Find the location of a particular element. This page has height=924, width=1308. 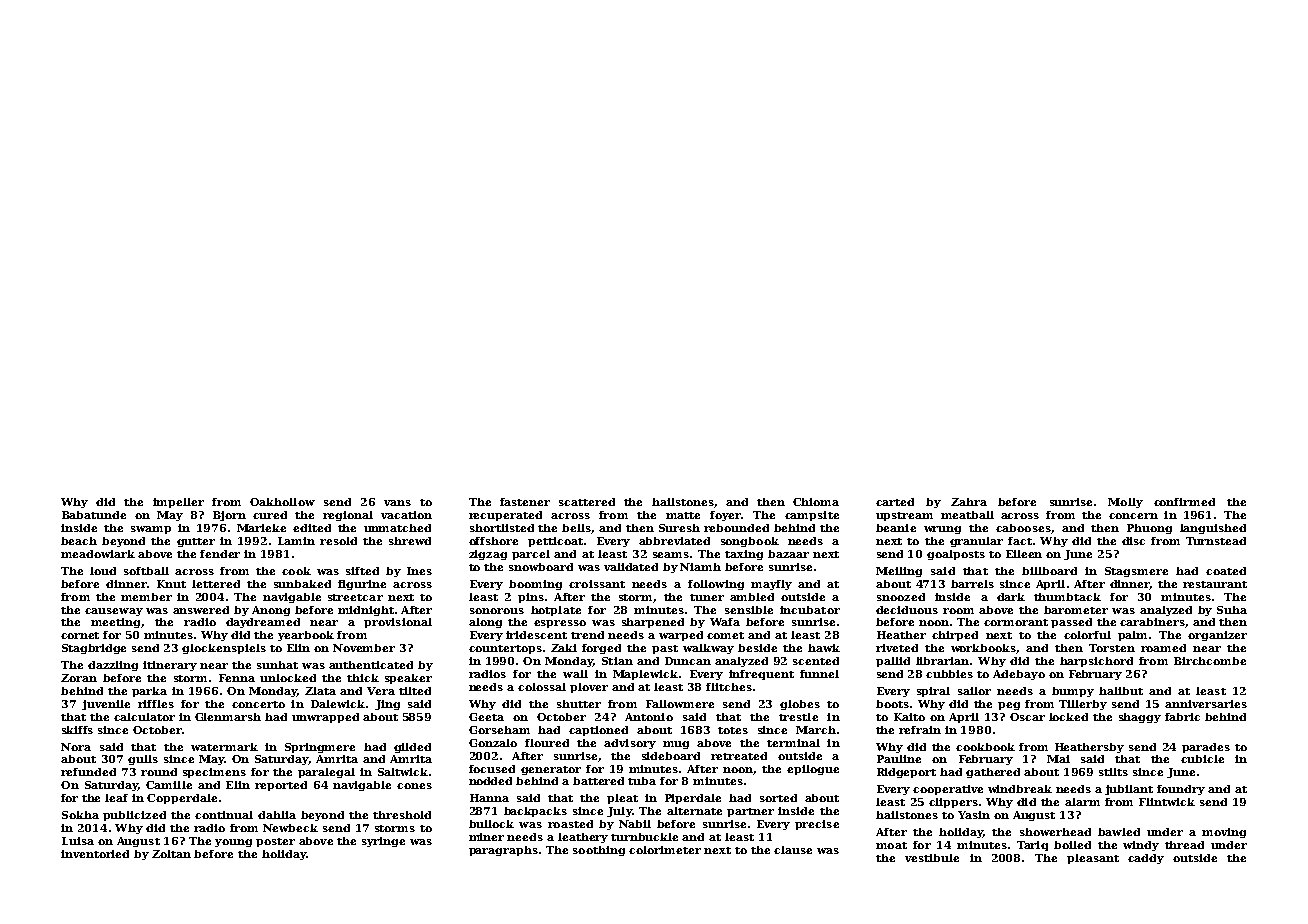

impeller is located at coordinates (178, 503).
